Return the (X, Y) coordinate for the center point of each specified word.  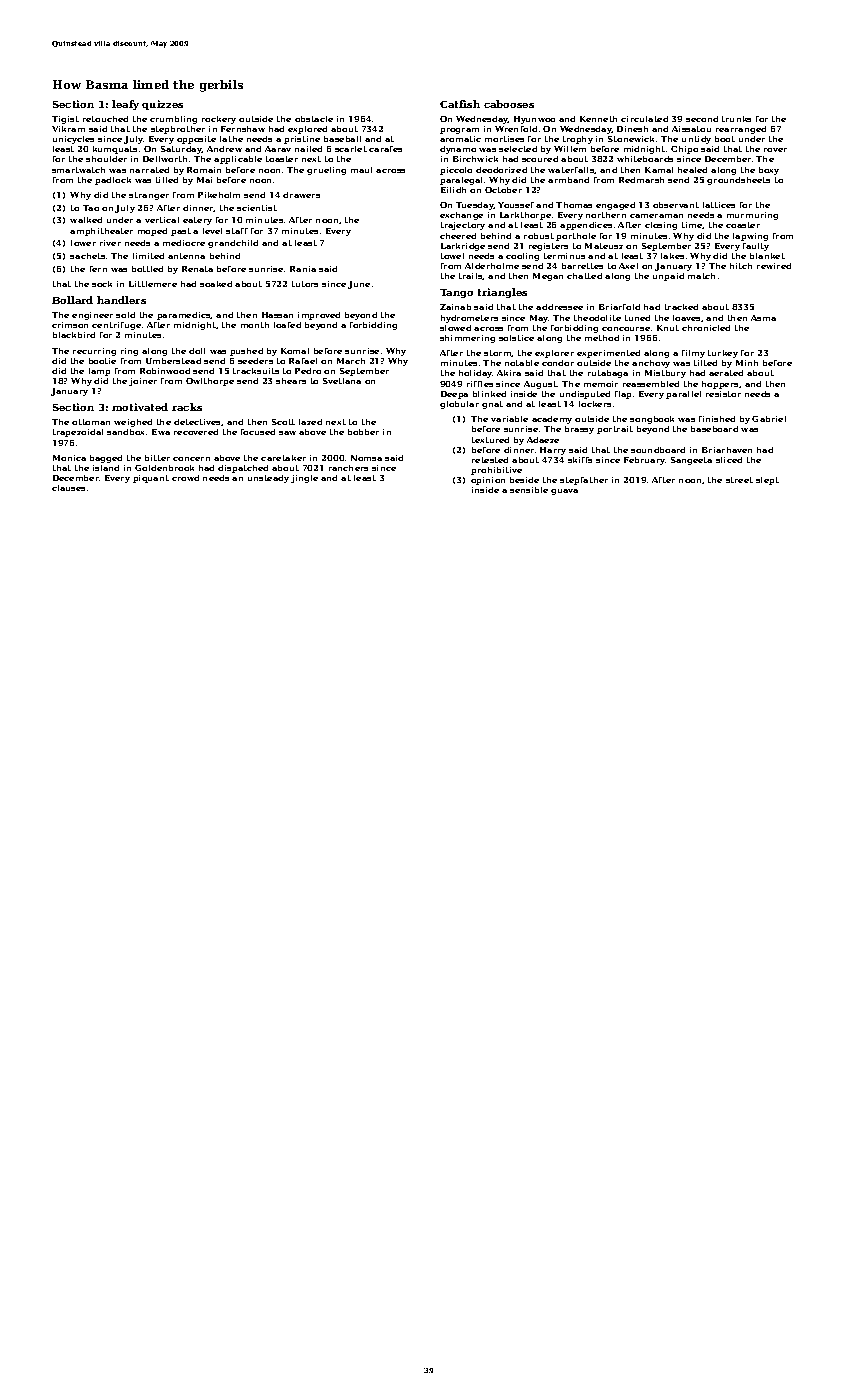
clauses (68, 488)
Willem (570, 149)
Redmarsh (641, 180)
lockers (595, 404)
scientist (257, 208)
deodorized (501, 170)
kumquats (115, 150)
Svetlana (342, 381)
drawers (301, 195)
